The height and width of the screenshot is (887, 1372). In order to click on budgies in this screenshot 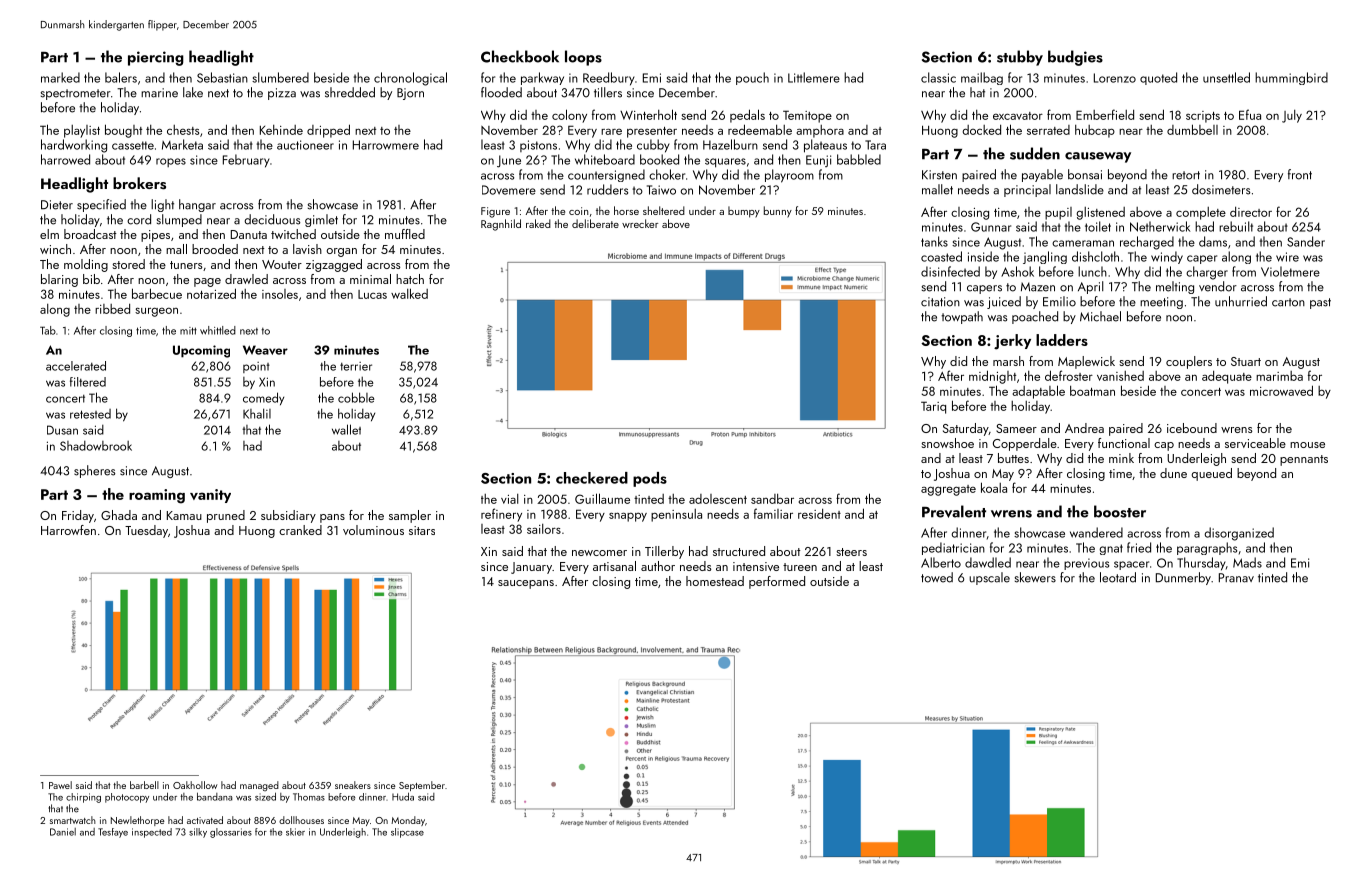, I will do `click(1075, 58)`.
